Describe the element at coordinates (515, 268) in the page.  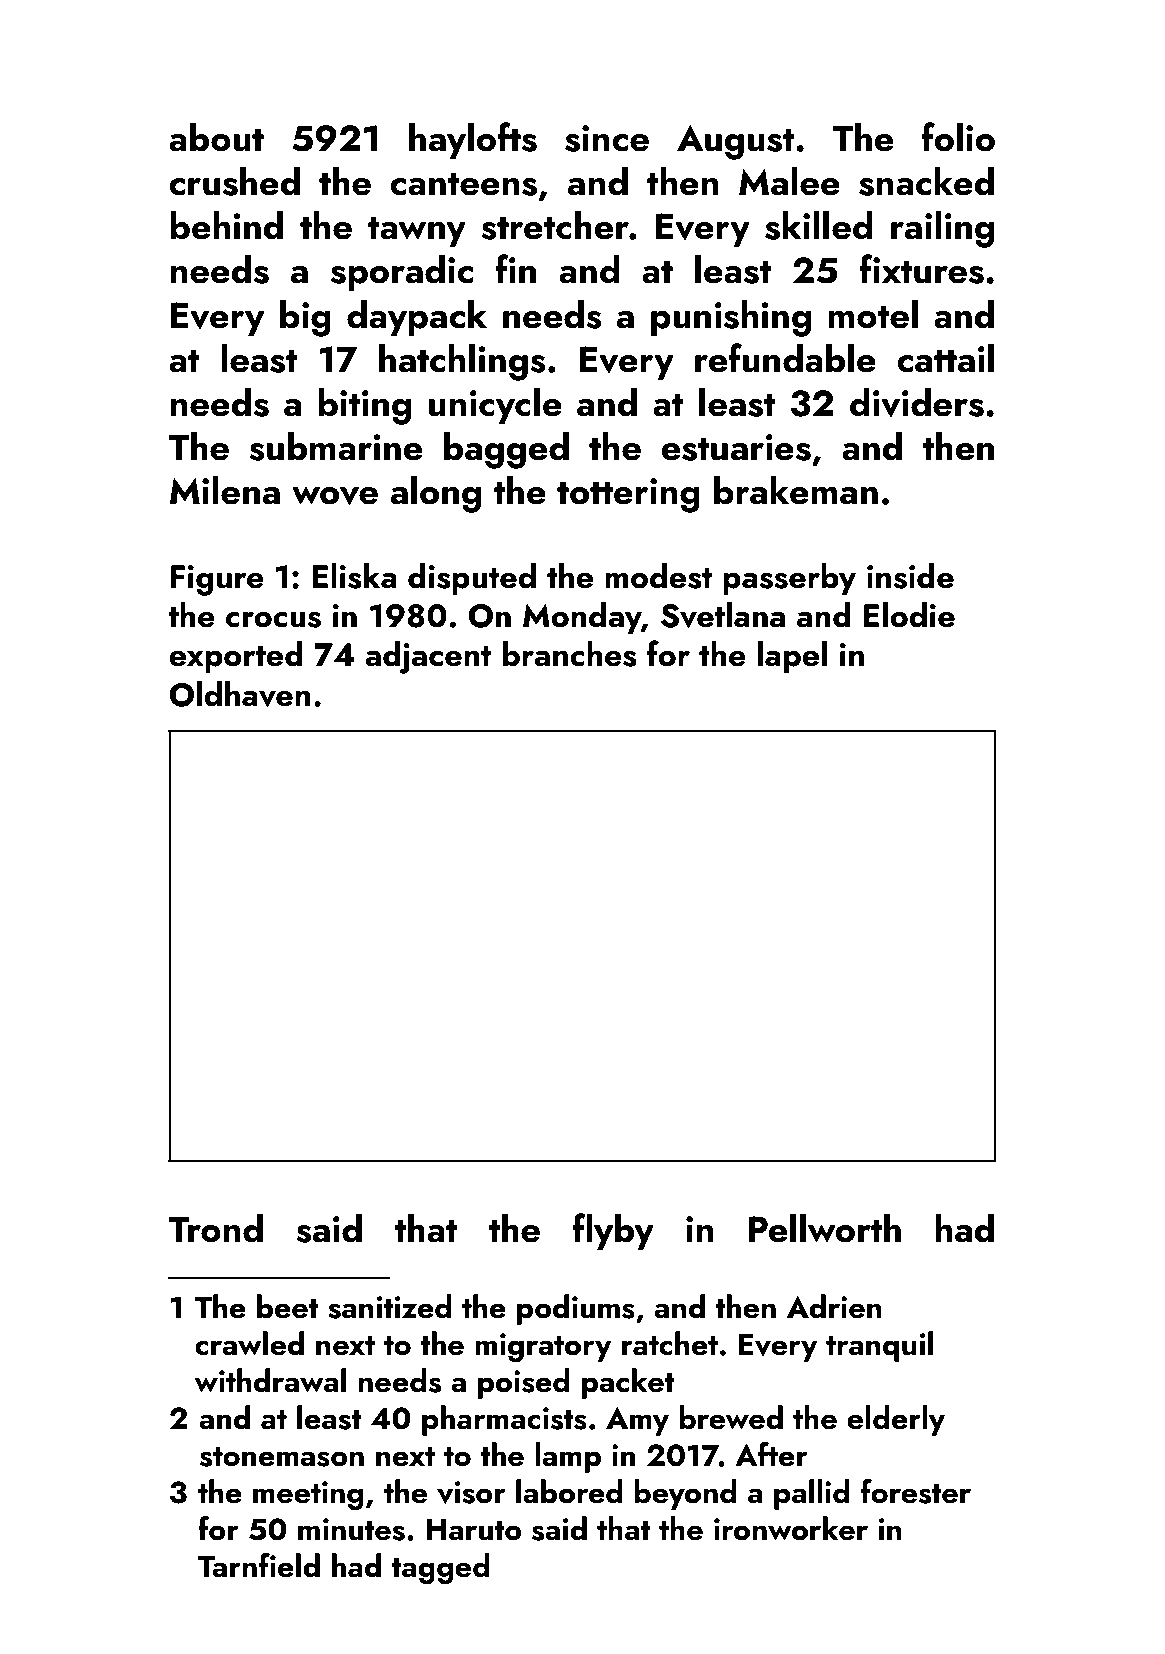
I see `fin` at that location.
